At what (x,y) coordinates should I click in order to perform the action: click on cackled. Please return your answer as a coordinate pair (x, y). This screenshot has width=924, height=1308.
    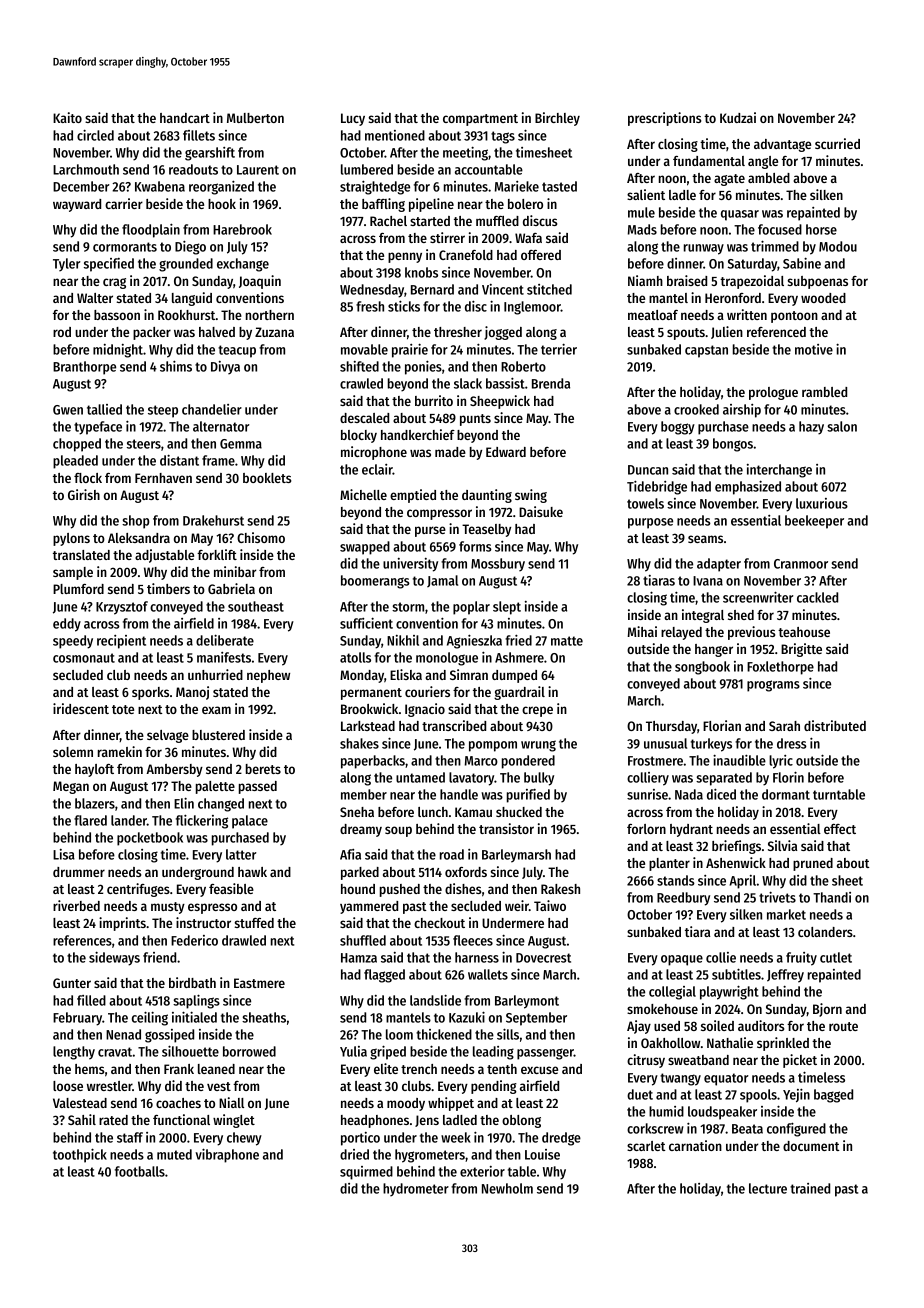
    Looking at the image, I should click on (817, 597).
